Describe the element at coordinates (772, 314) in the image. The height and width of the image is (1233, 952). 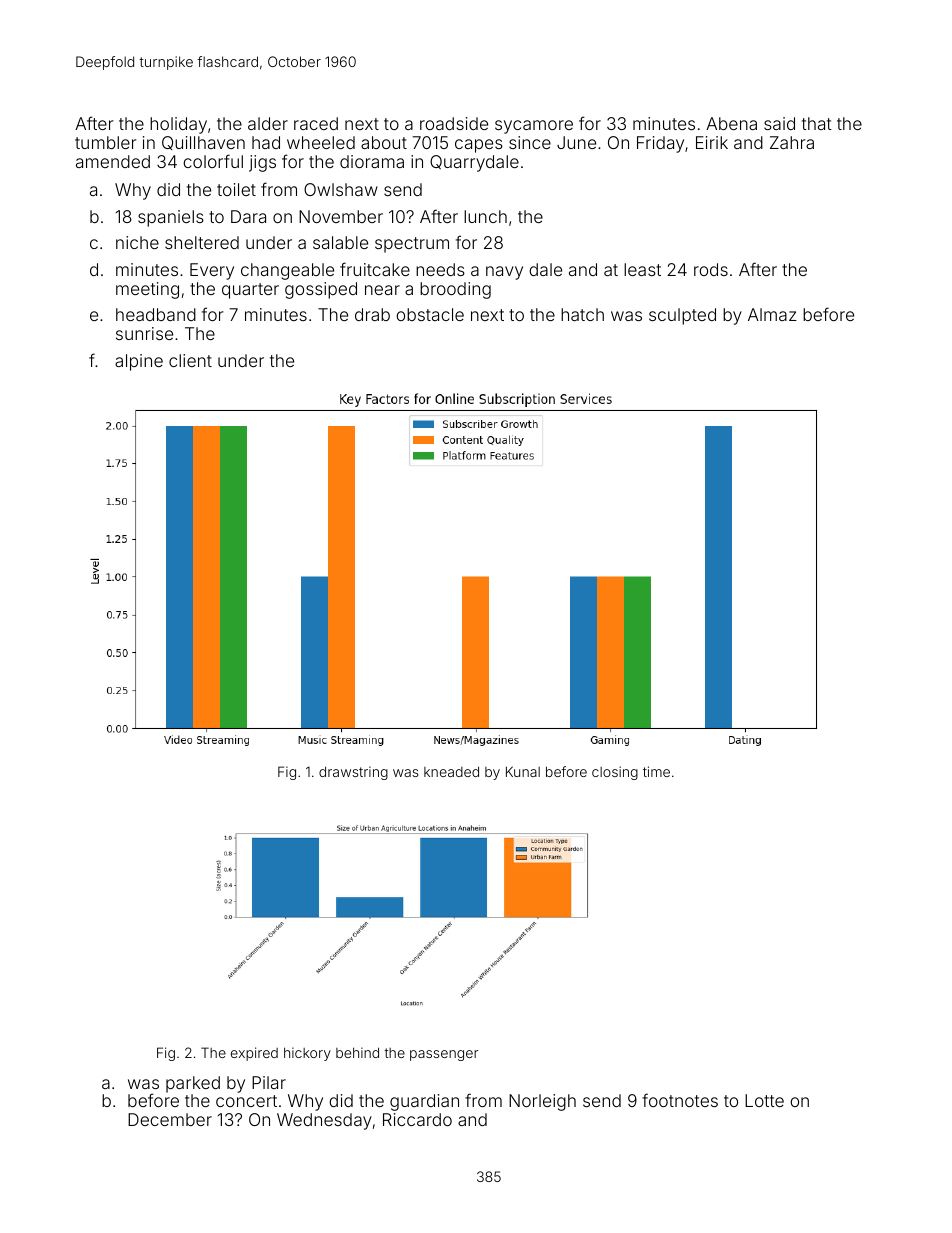
I see `Almaz` at that location.
